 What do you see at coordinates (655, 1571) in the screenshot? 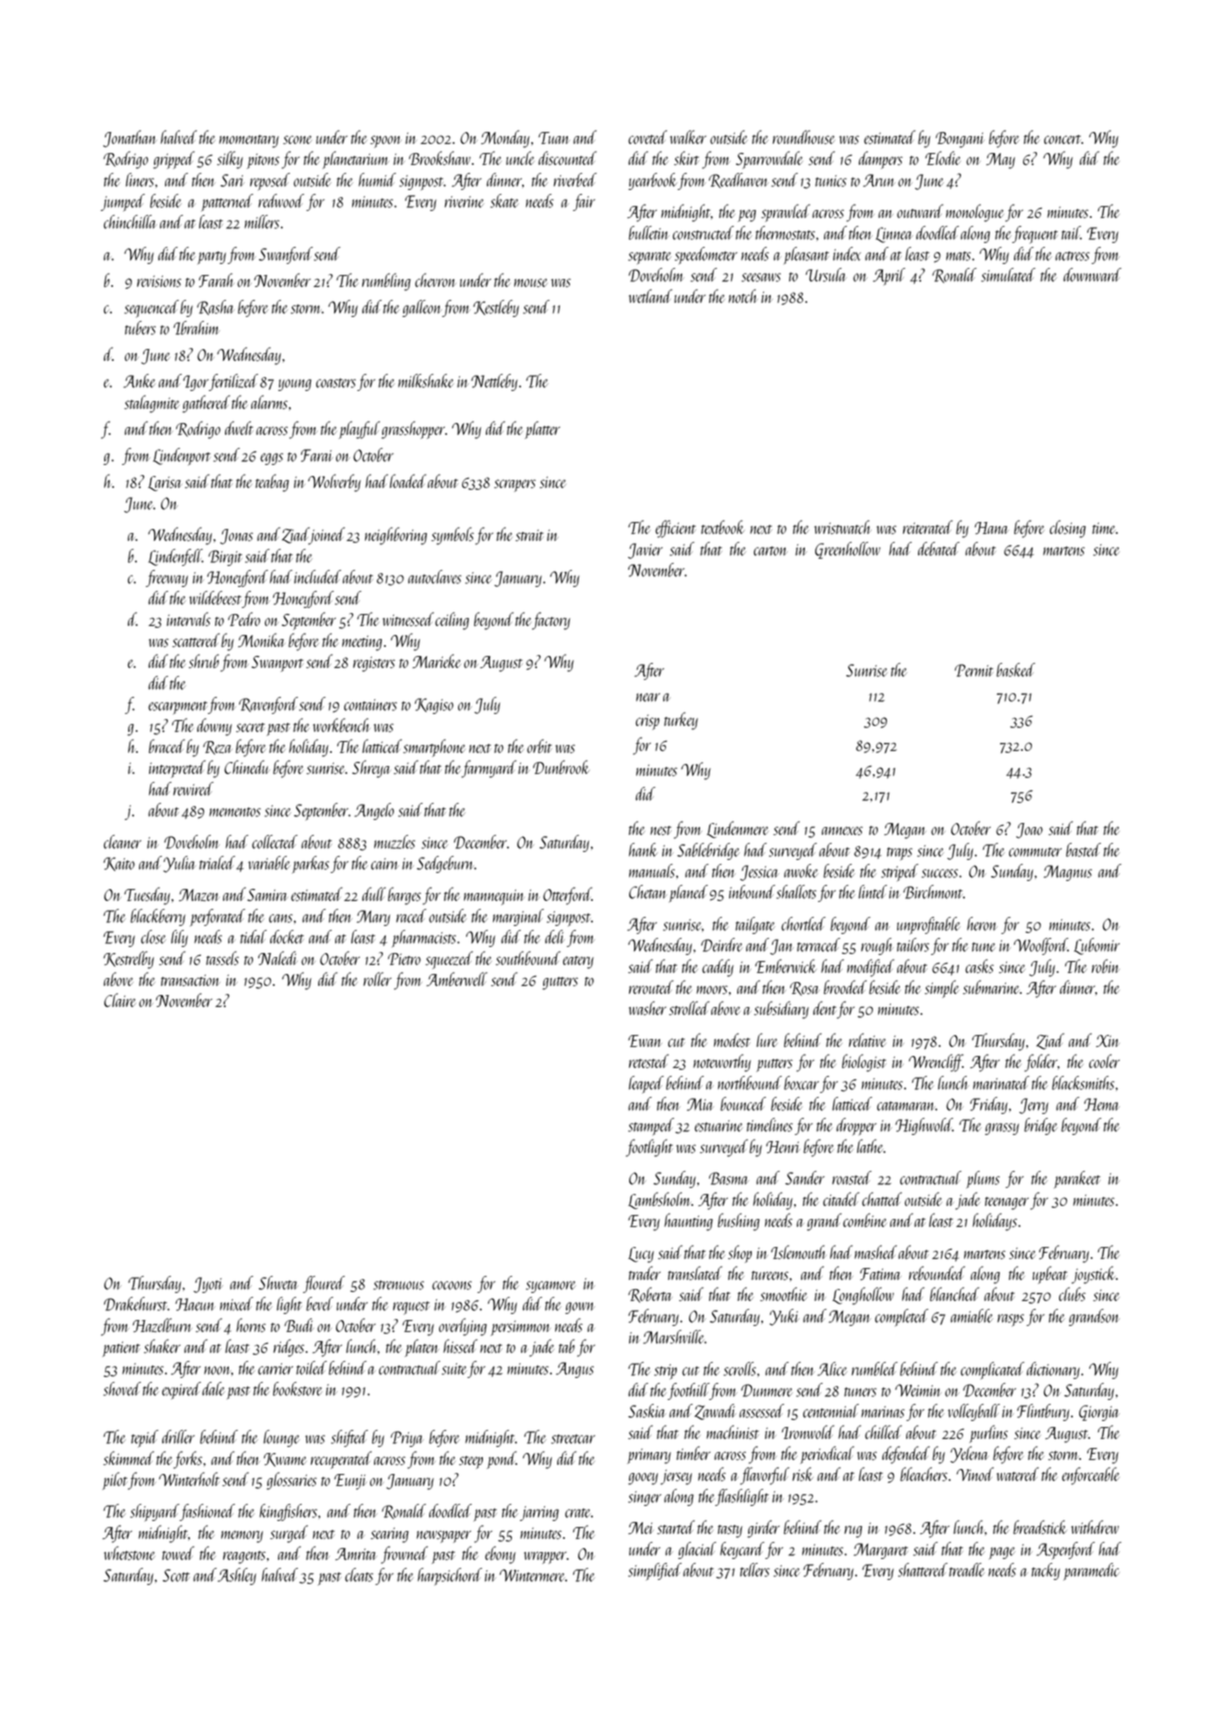
I see `simplified` at bounding box center [655, 1571].
